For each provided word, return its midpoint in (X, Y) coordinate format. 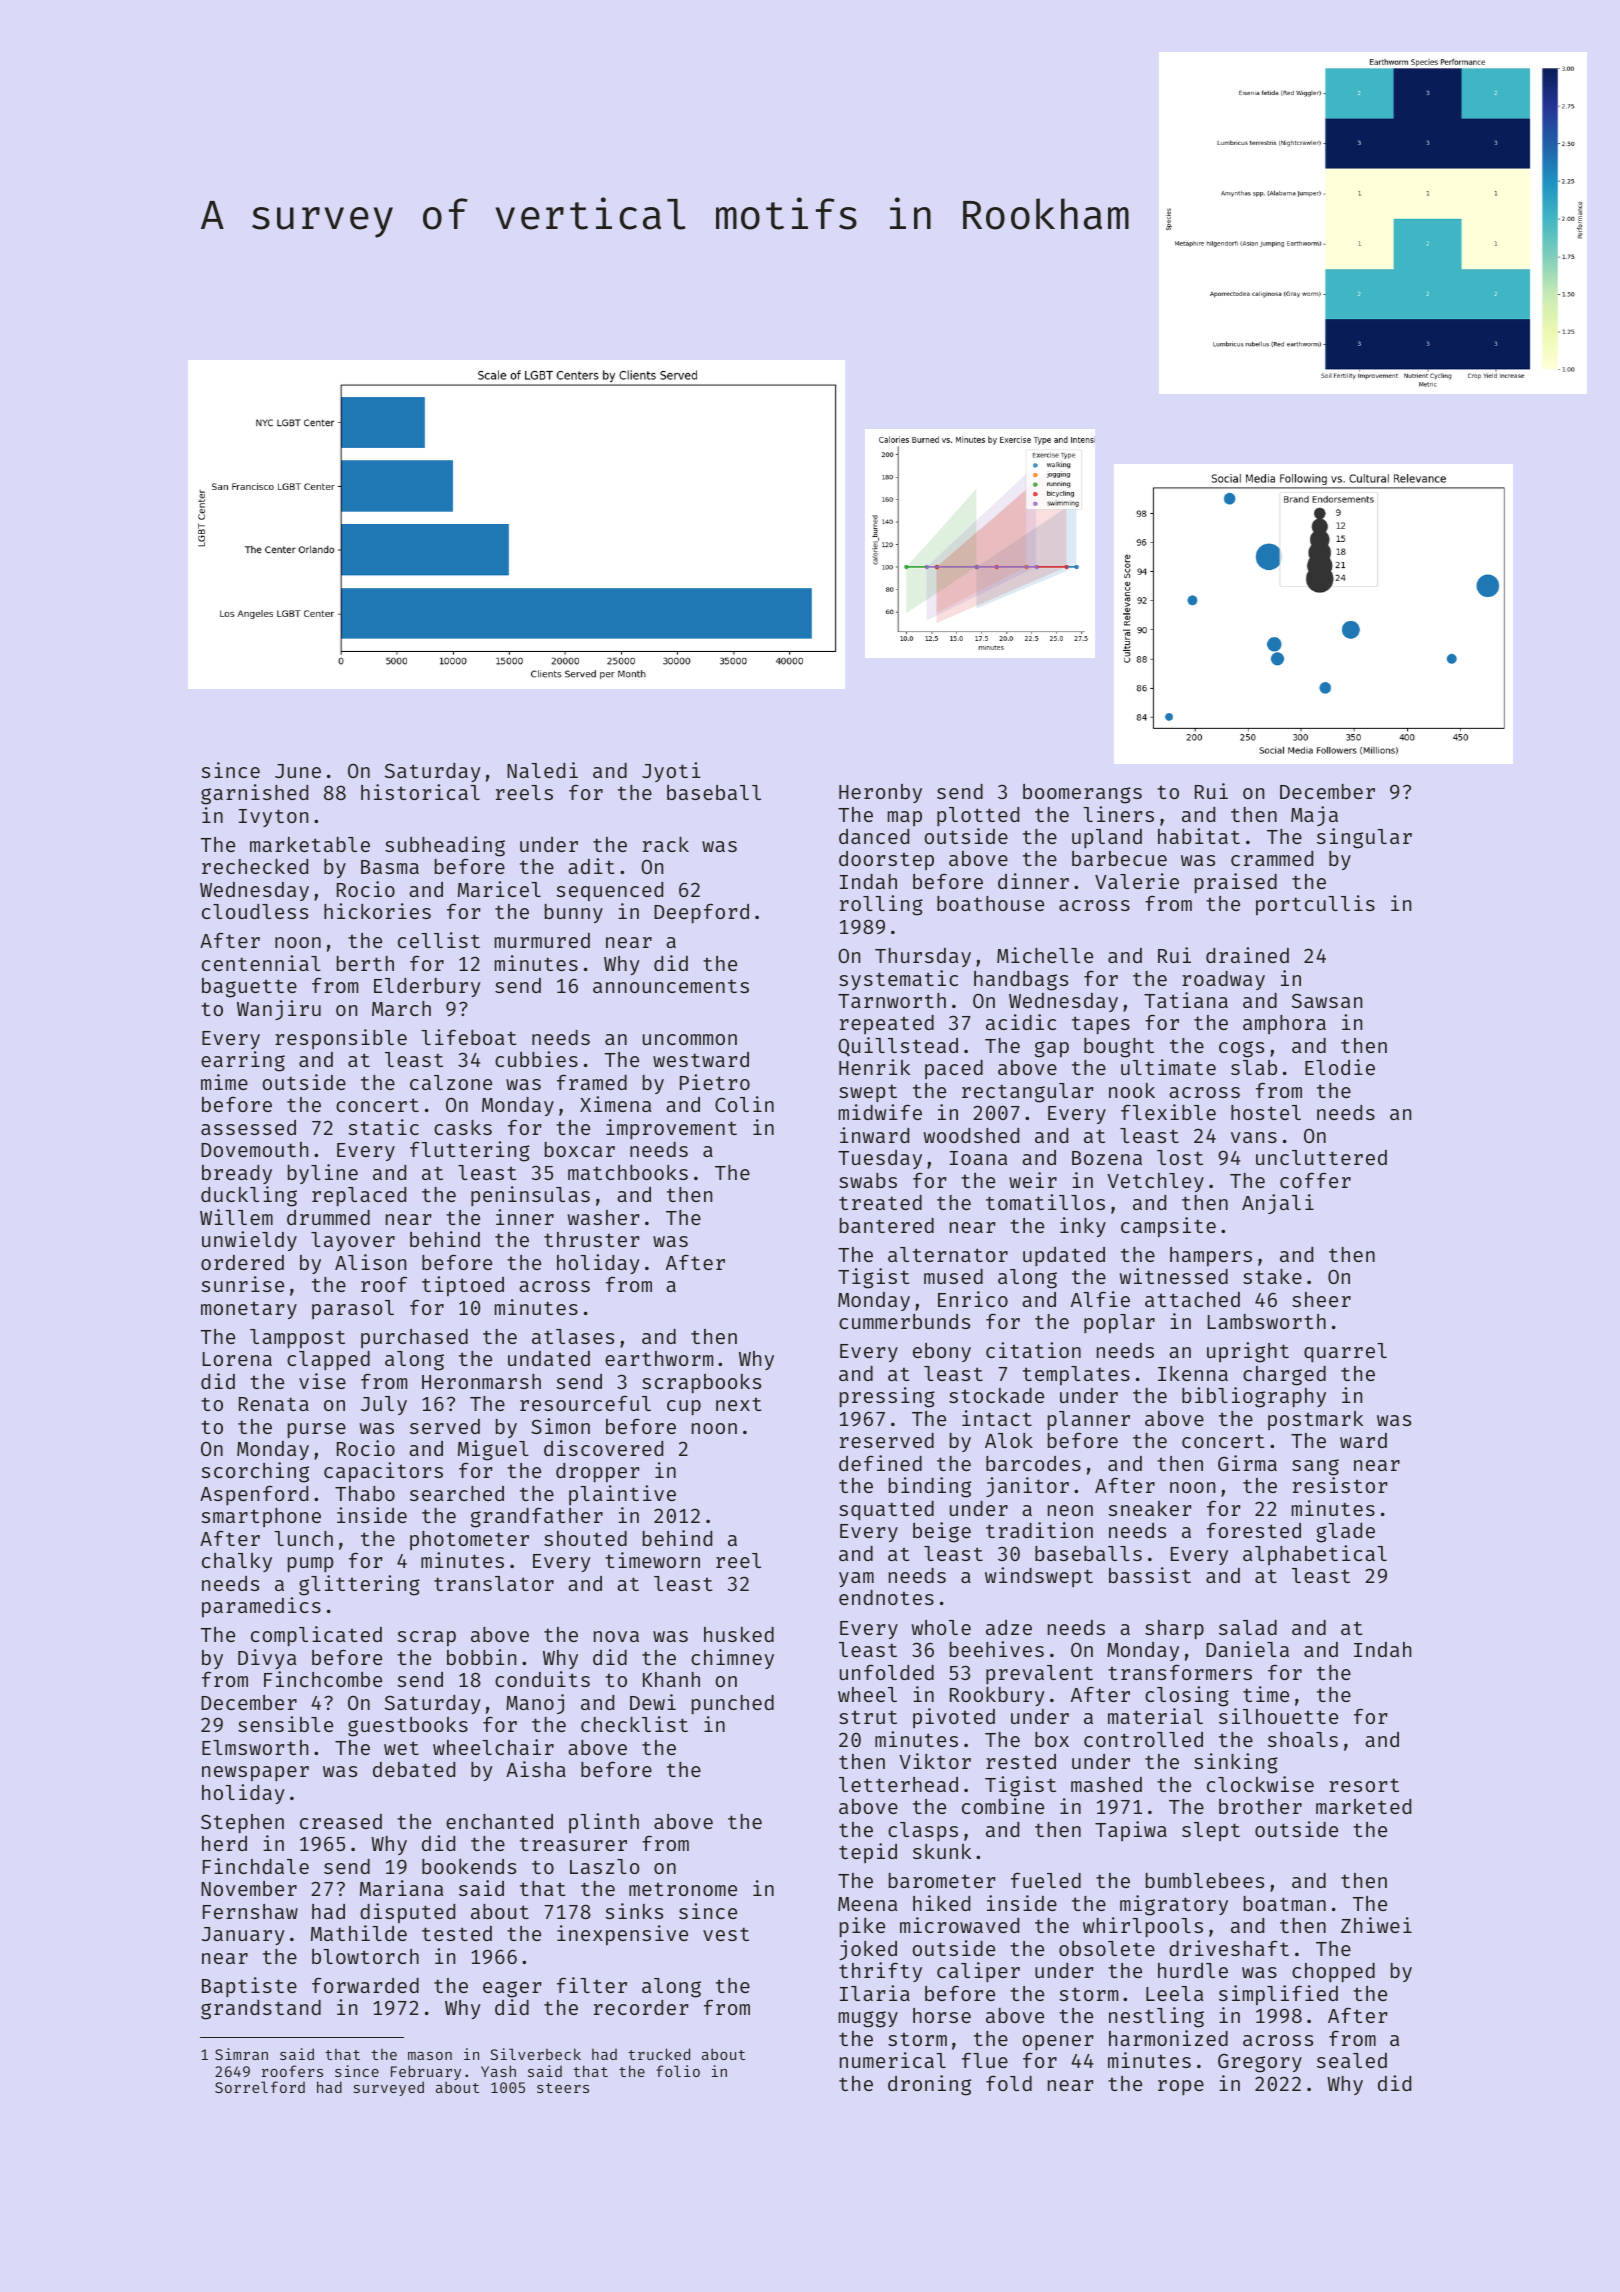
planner (1089, 1421)
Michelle (1045, 955)
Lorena (237, 1359)
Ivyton (273, 818)
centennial (261, 963)
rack (666, 844)
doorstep (886, 860)
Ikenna (1193, 1373)
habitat (1199, 836)
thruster (591, 1239)
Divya (267, 1659)
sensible (285, 1724)
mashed (1106, 1784)
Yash (498, 2071)
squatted (886, 1511)
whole (941, 1627)
